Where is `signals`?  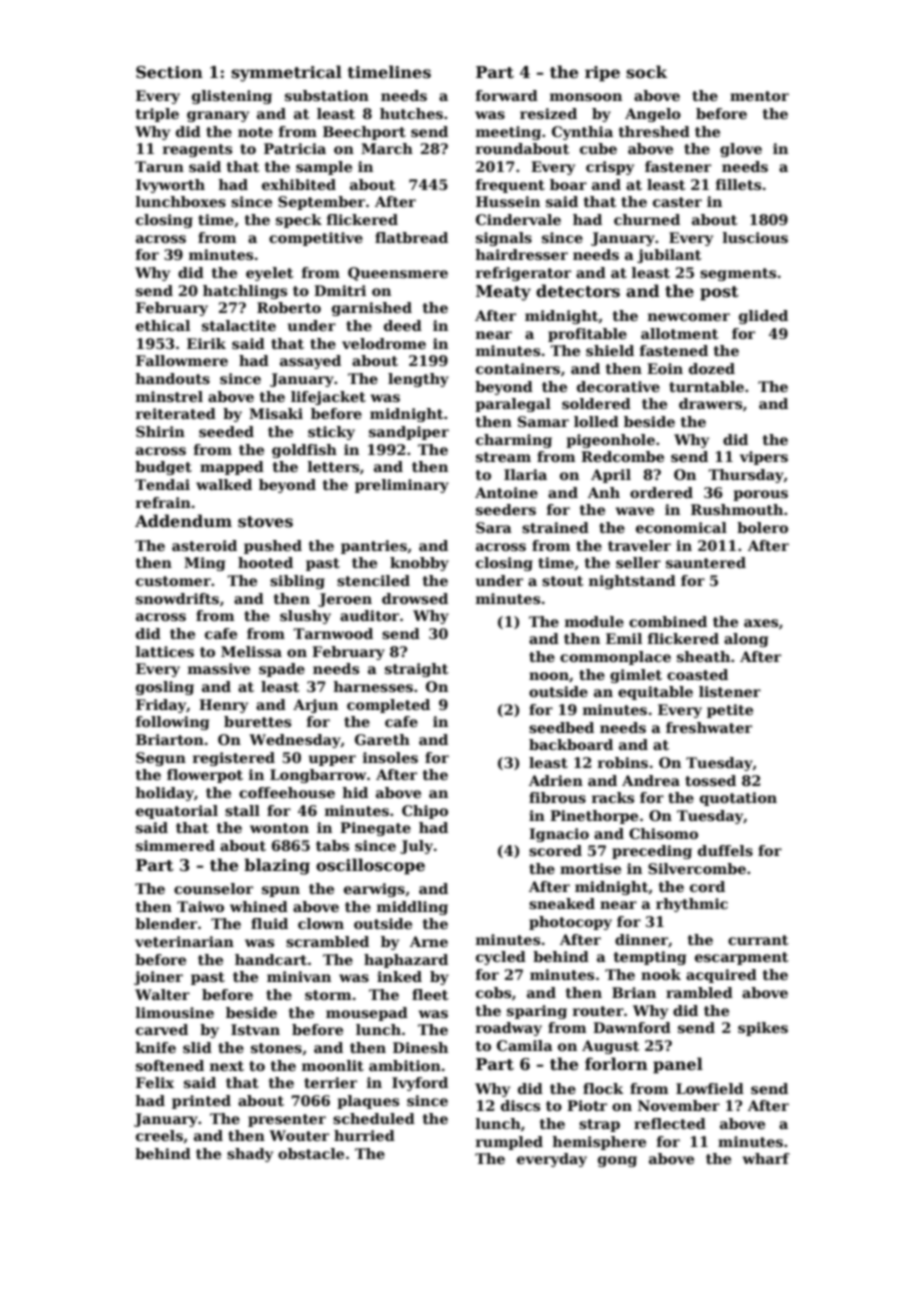 signals is located at coordinates (504, 239).
